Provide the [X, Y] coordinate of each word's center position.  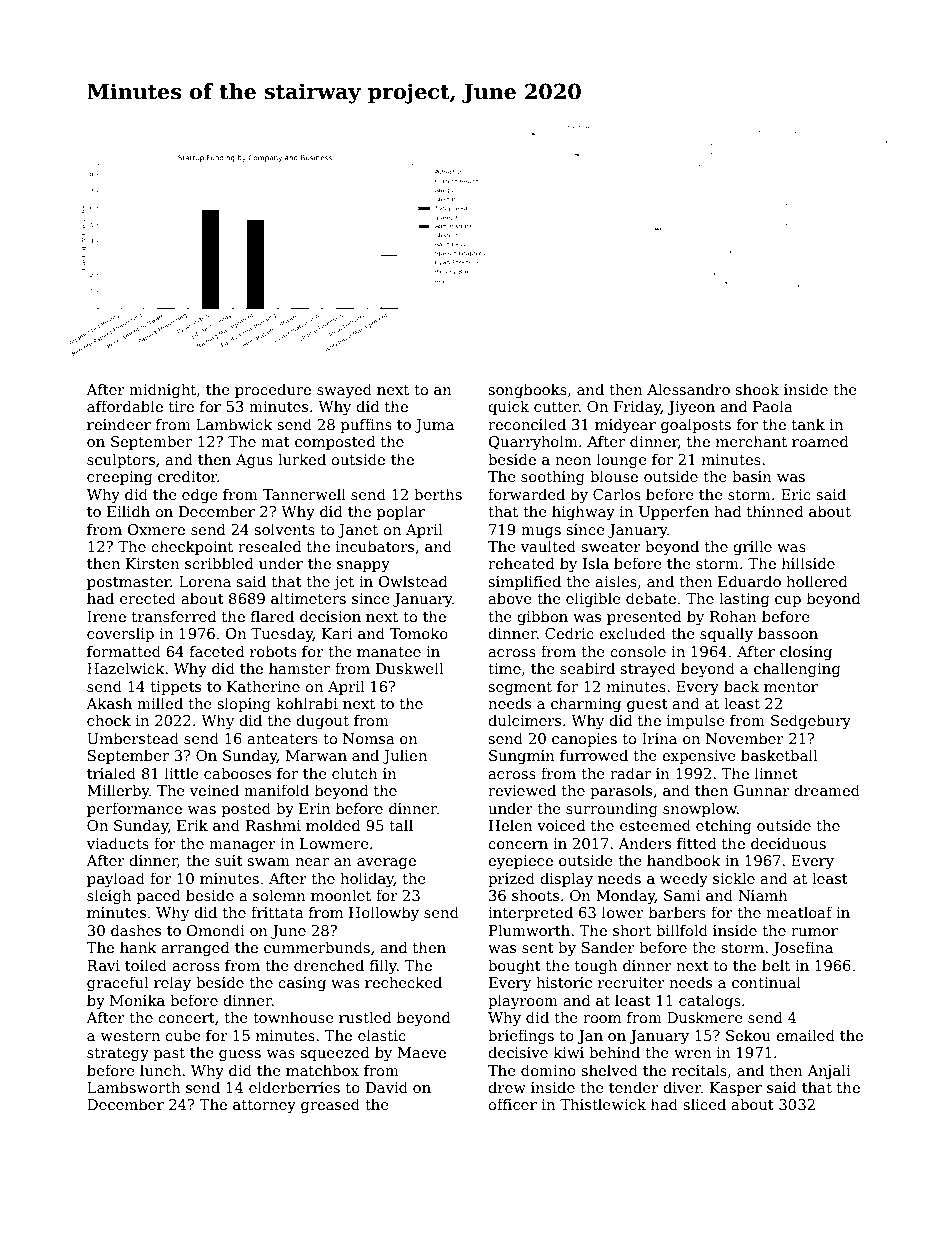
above [510, 598]
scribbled [219, 563]
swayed [344, 390]
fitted [697, 843]
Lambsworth [133, 1087]
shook [757, 389]
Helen [510, 825]
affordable [125, 406]
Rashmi [273, 825]
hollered [817, 581]
